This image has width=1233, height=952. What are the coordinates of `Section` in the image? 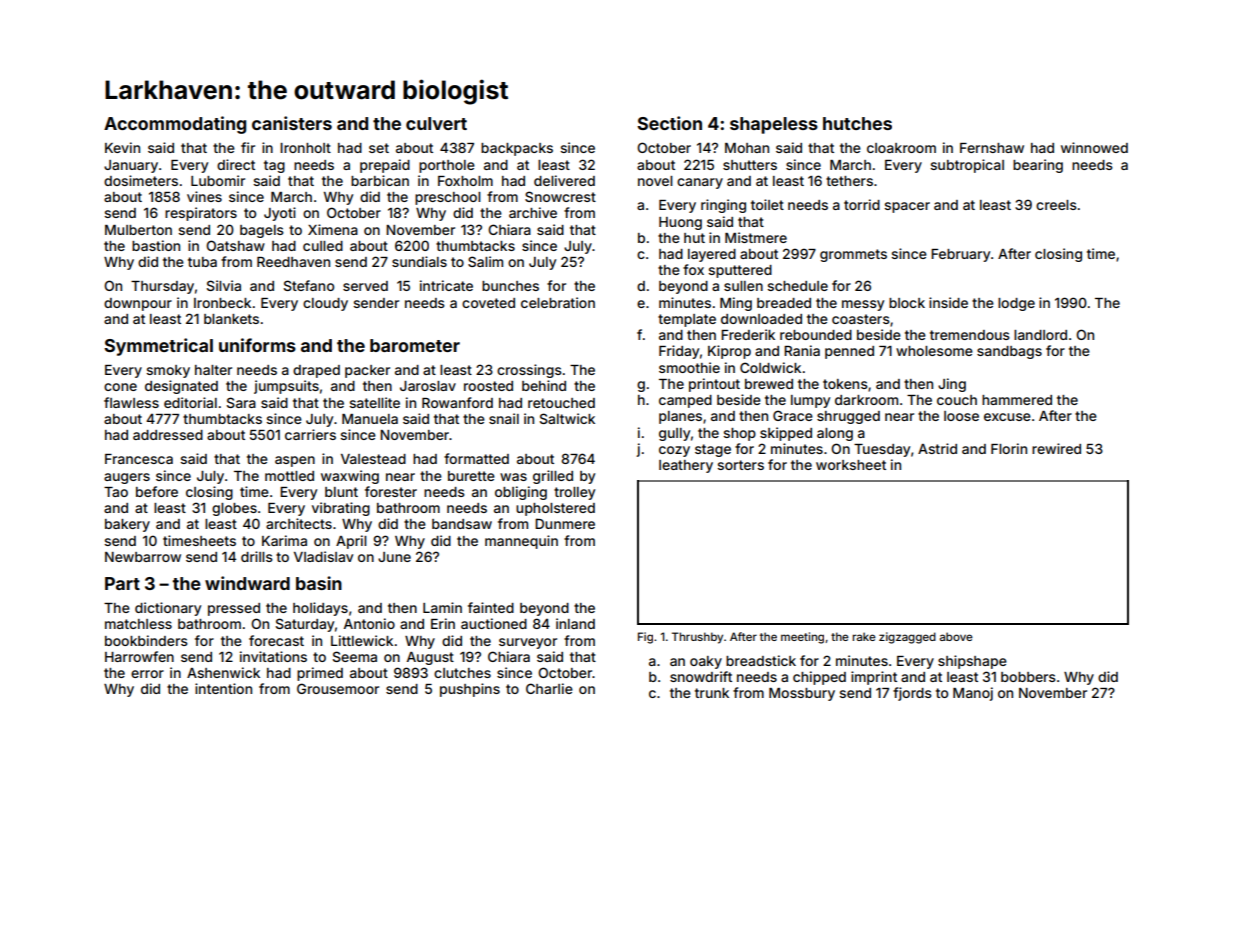 It's located at (669, 123).
